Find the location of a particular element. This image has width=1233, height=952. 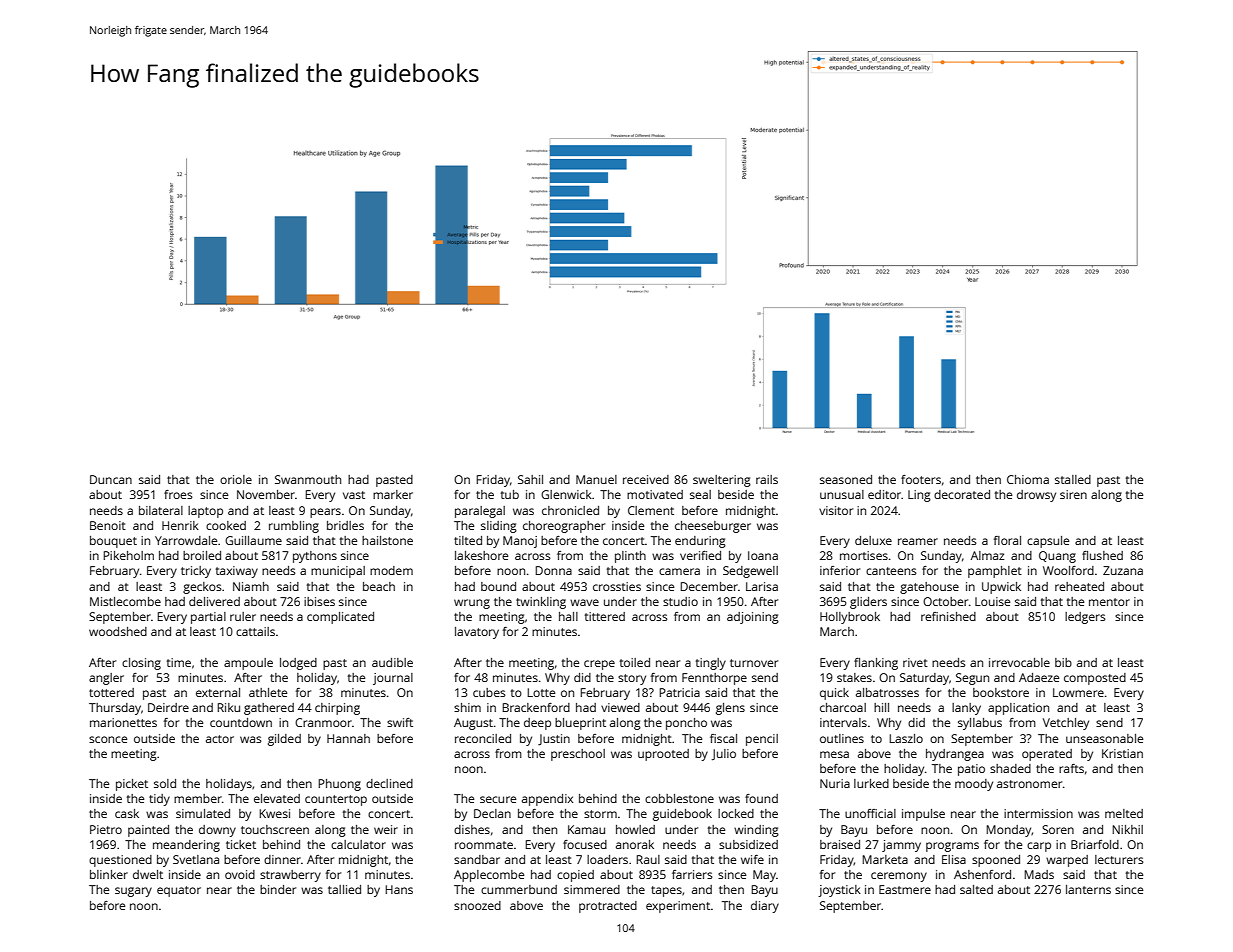

bound is located at coordinates (498, 586).
